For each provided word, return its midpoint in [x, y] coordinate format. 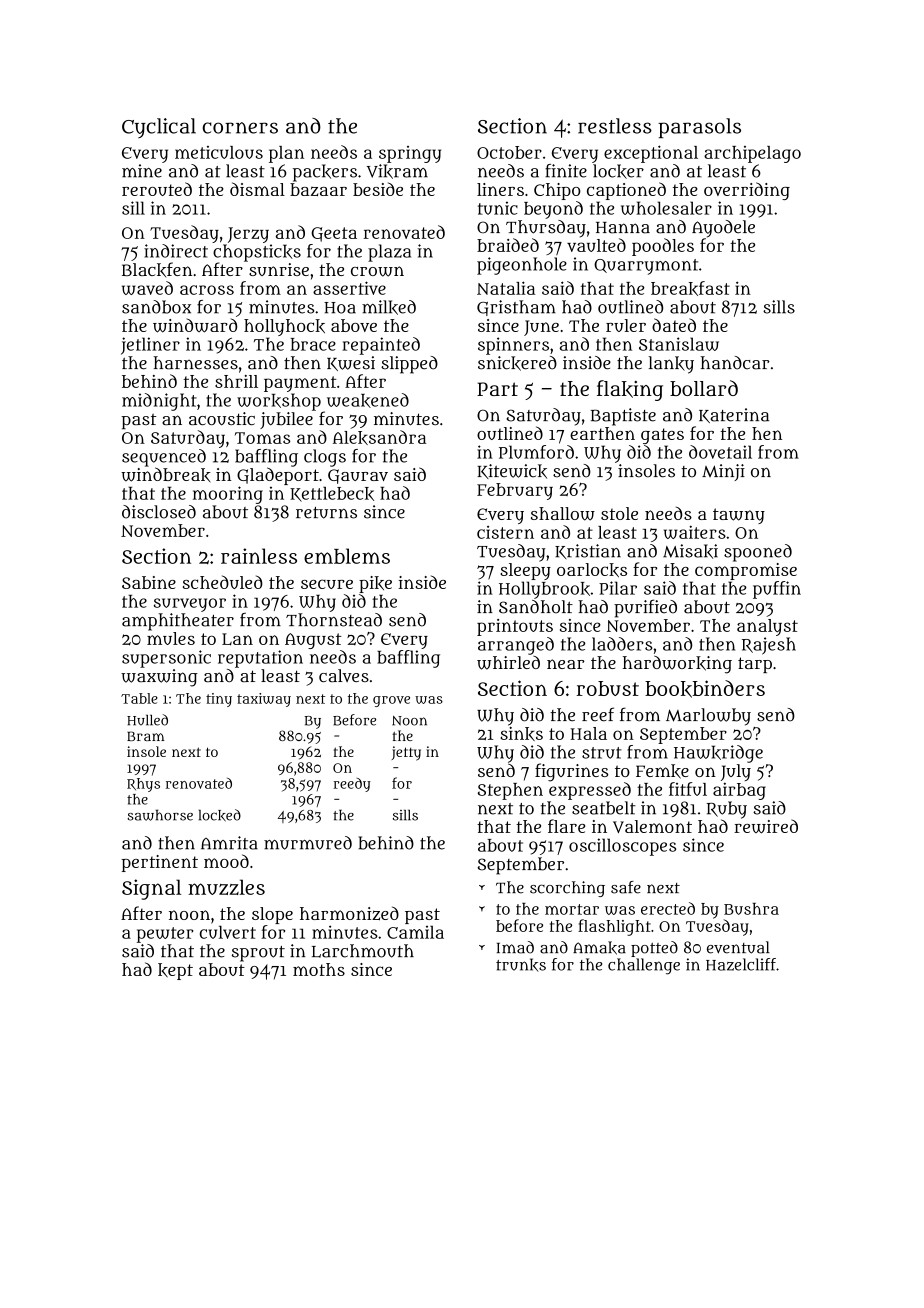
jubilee [286, 420]
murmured [308, 843]
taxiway [264, 700]
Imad [515, 947]
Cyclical [159, 128]
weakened [368, 400]
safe [626, 887]
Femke [662, 771]
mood [226, 861]
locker [618, 171]
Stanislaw [679, 344]
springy [410, 154]
